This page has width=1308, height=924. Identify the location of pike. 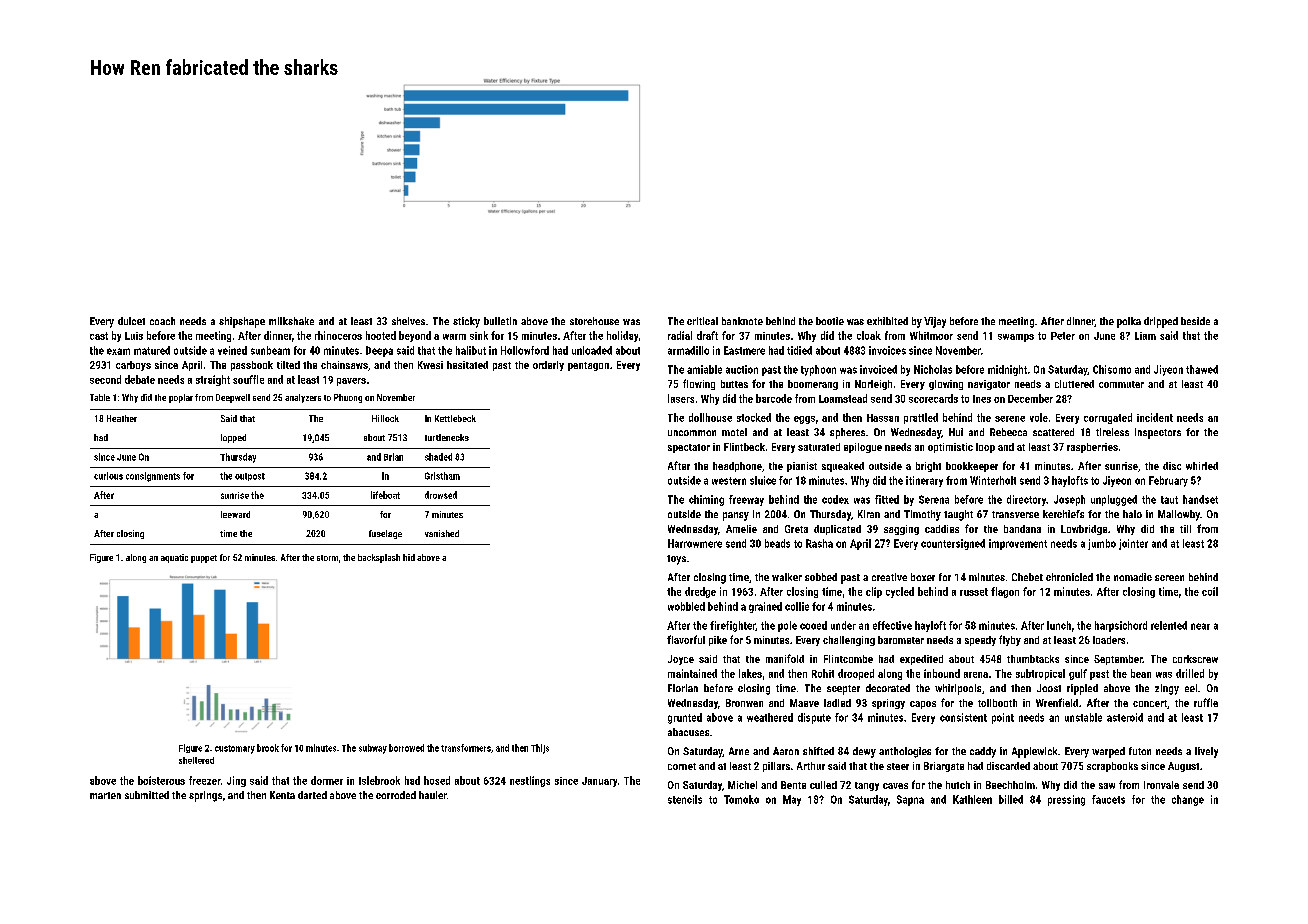
(718, 641).
